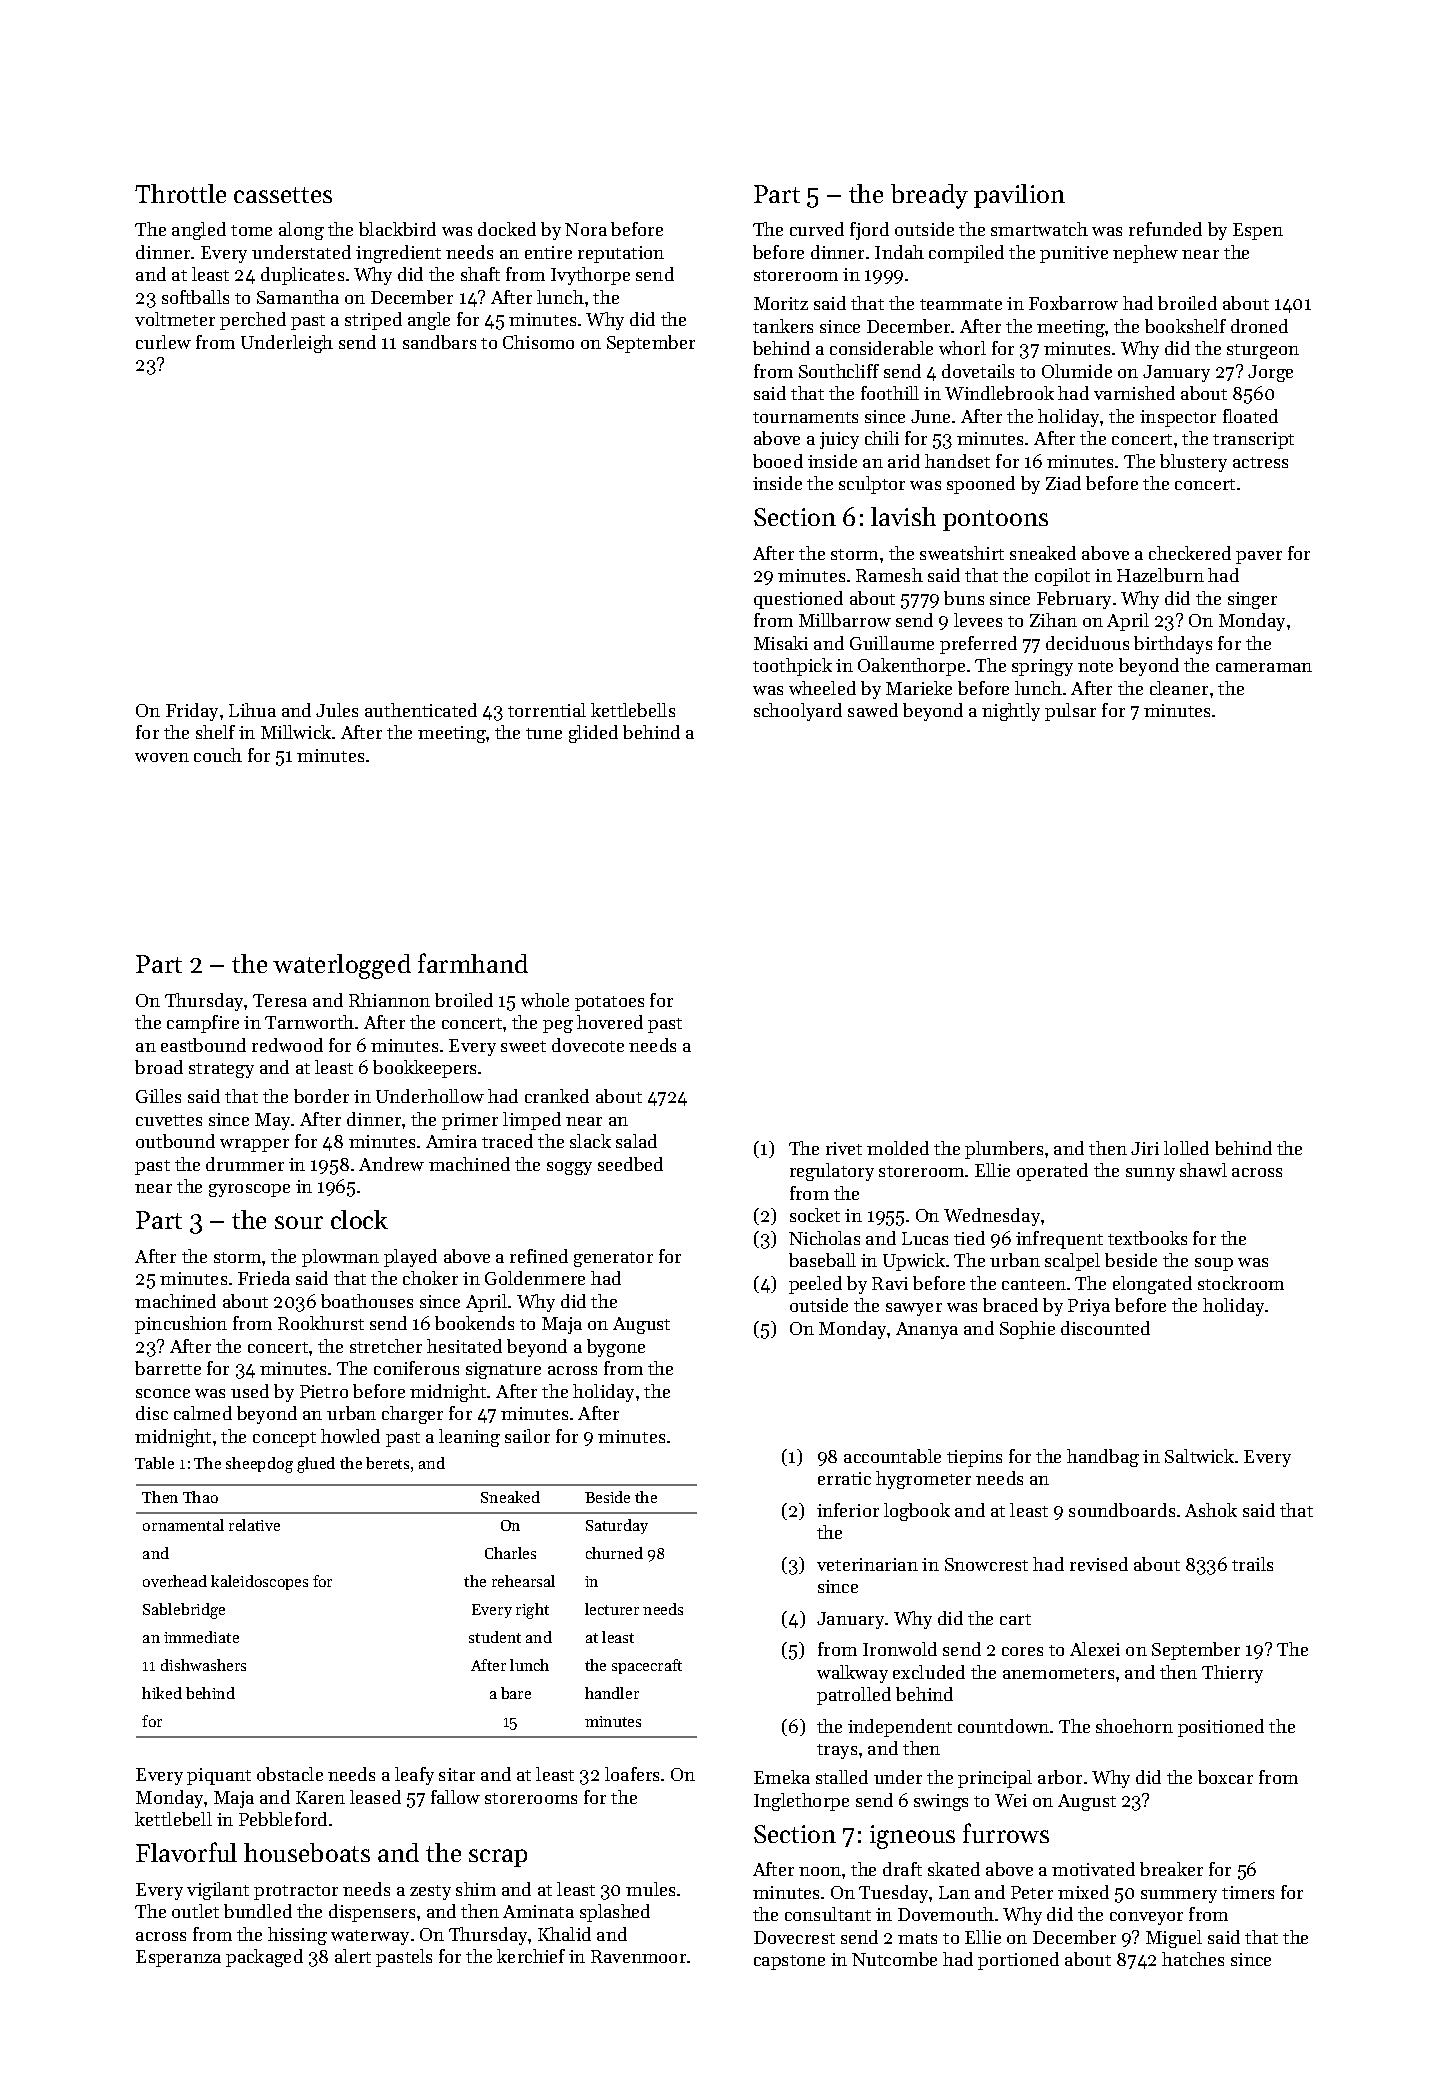 This screenshot has width=1450, height=2100. I want to click on capstone, so click(789, 1962).
